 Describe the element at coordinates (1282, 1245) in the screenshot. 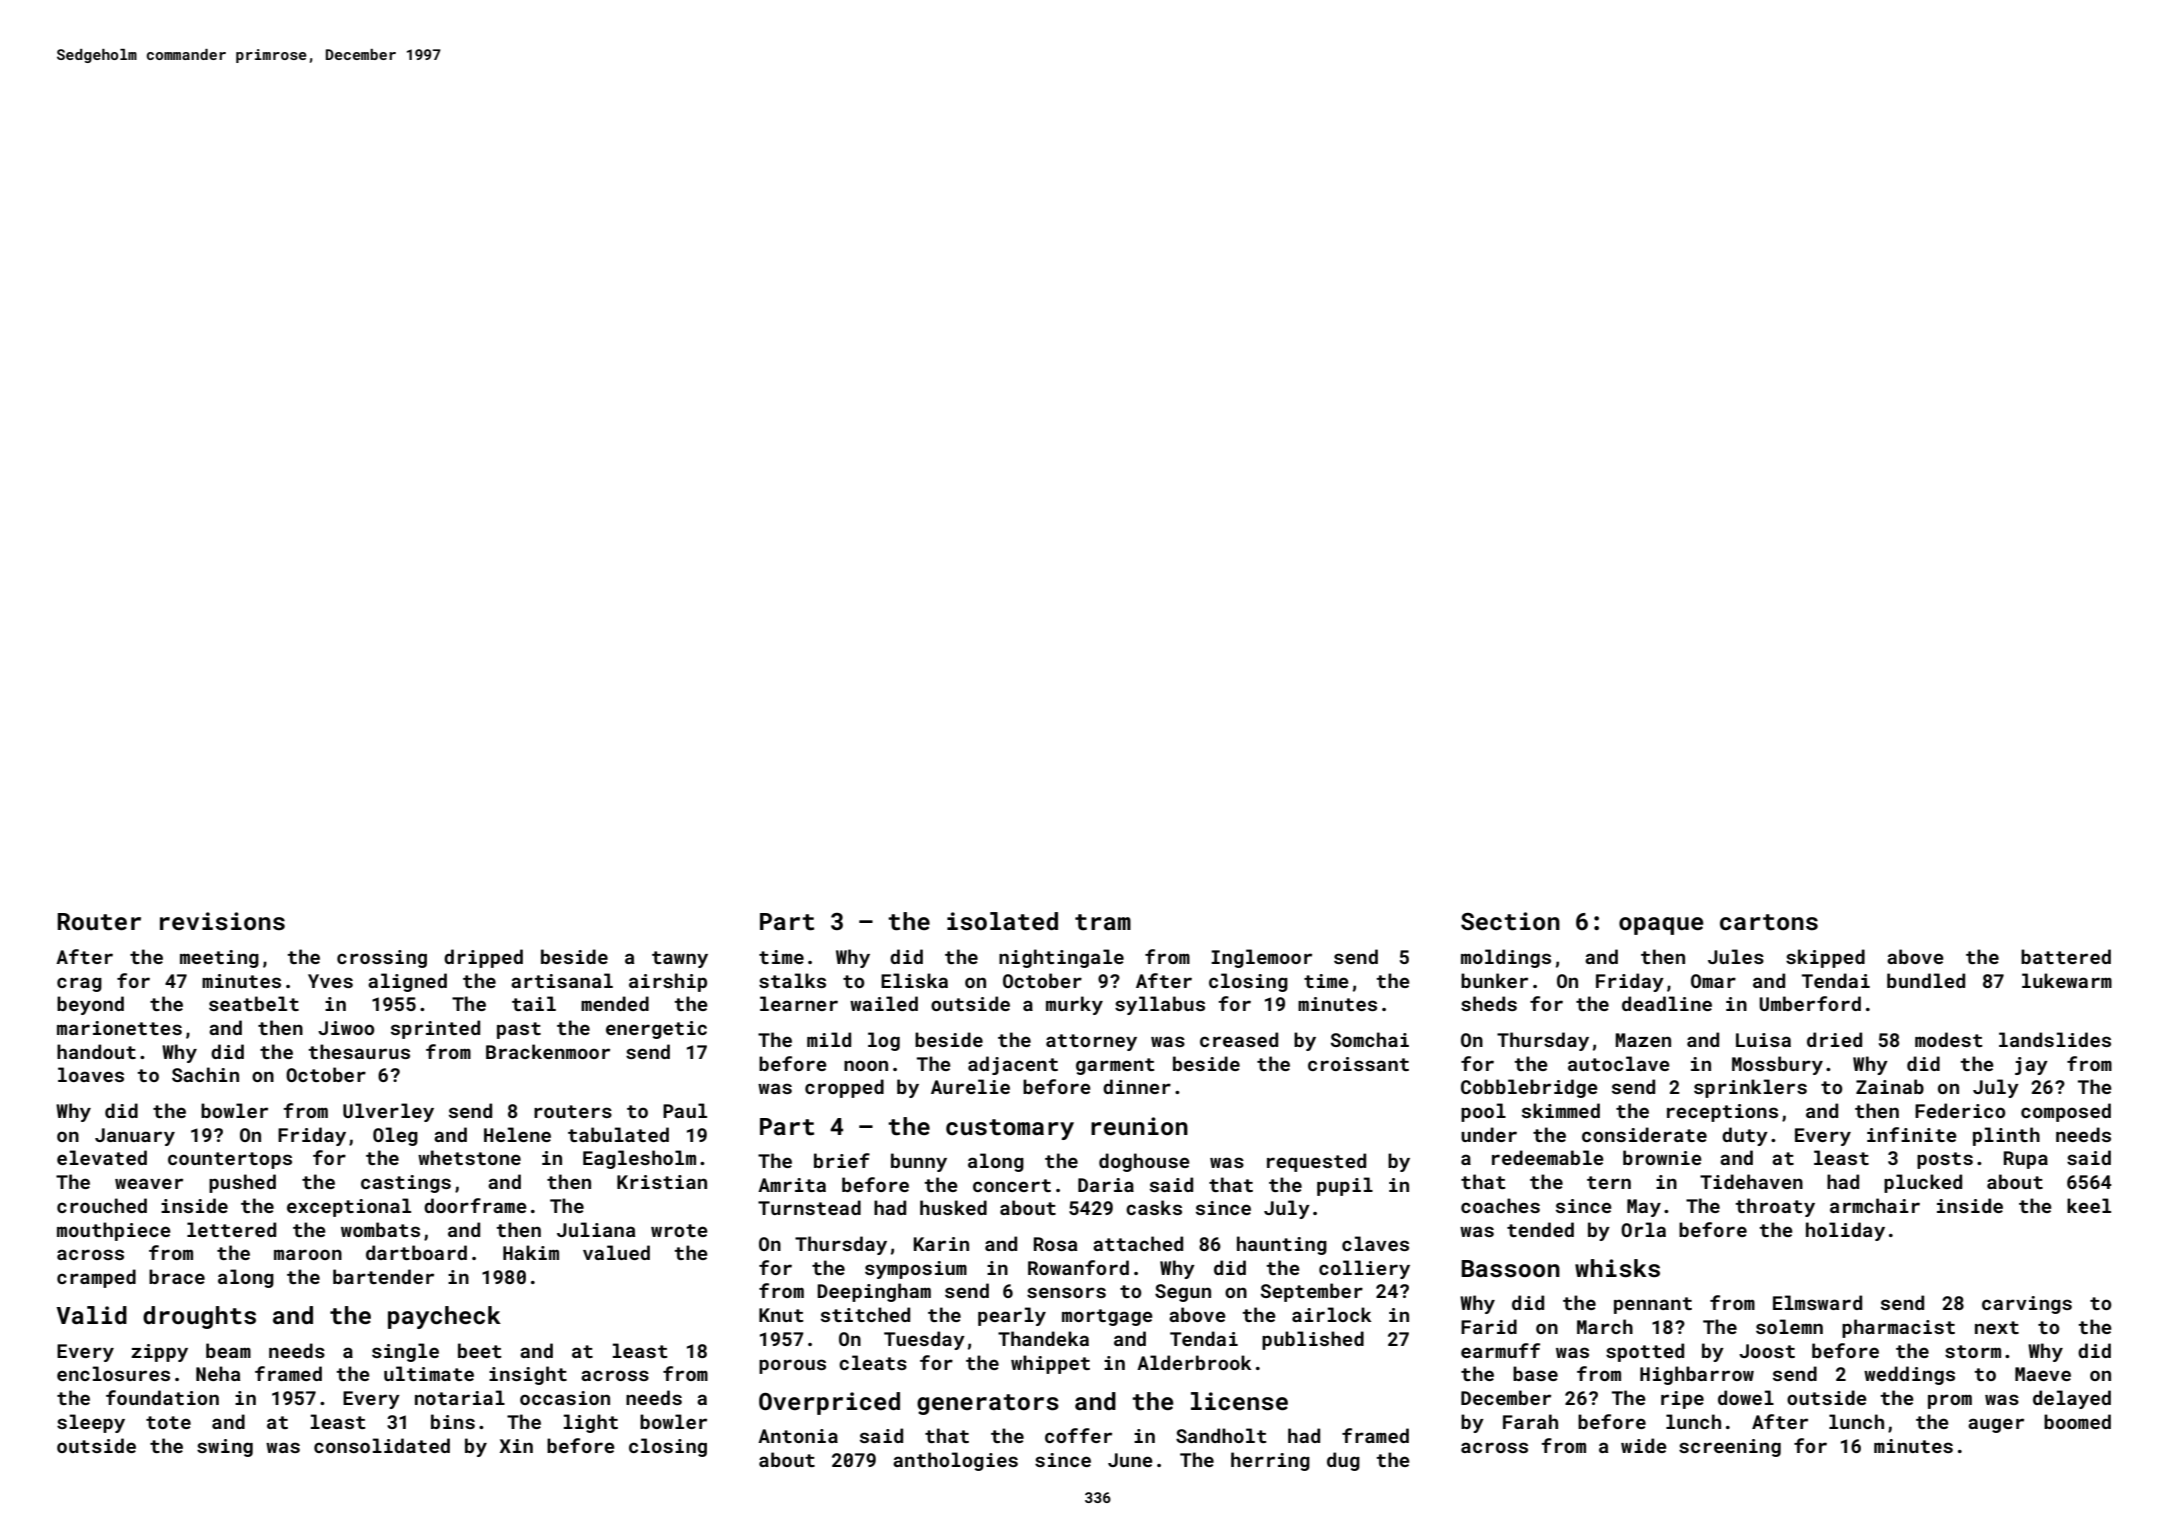

I see `haunting` at that location.
